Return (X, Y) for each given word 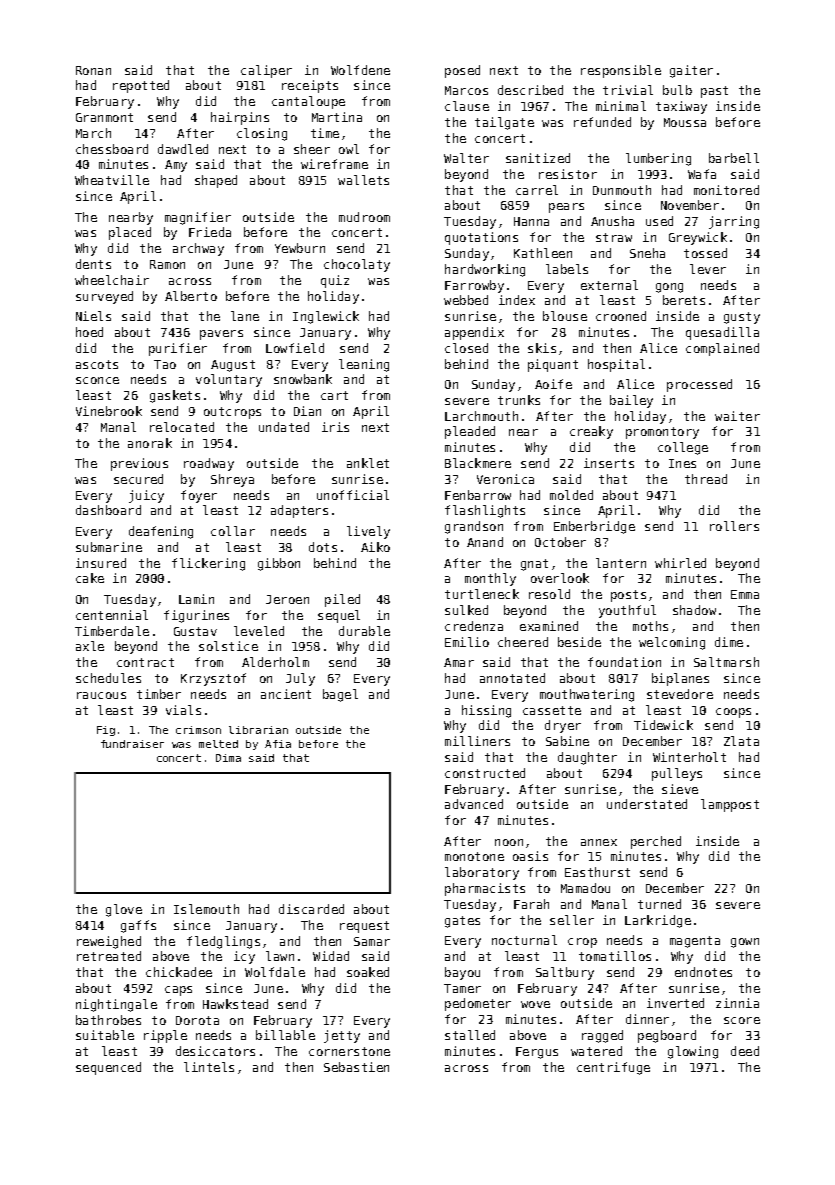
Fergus (537, 1053)
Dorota (197, 1020)
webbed (466, 300)
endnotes (703, 972)
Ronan (93, 70)
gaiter (691, 71)
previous (139, 464)
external (609, 285)
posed (462, 71)
